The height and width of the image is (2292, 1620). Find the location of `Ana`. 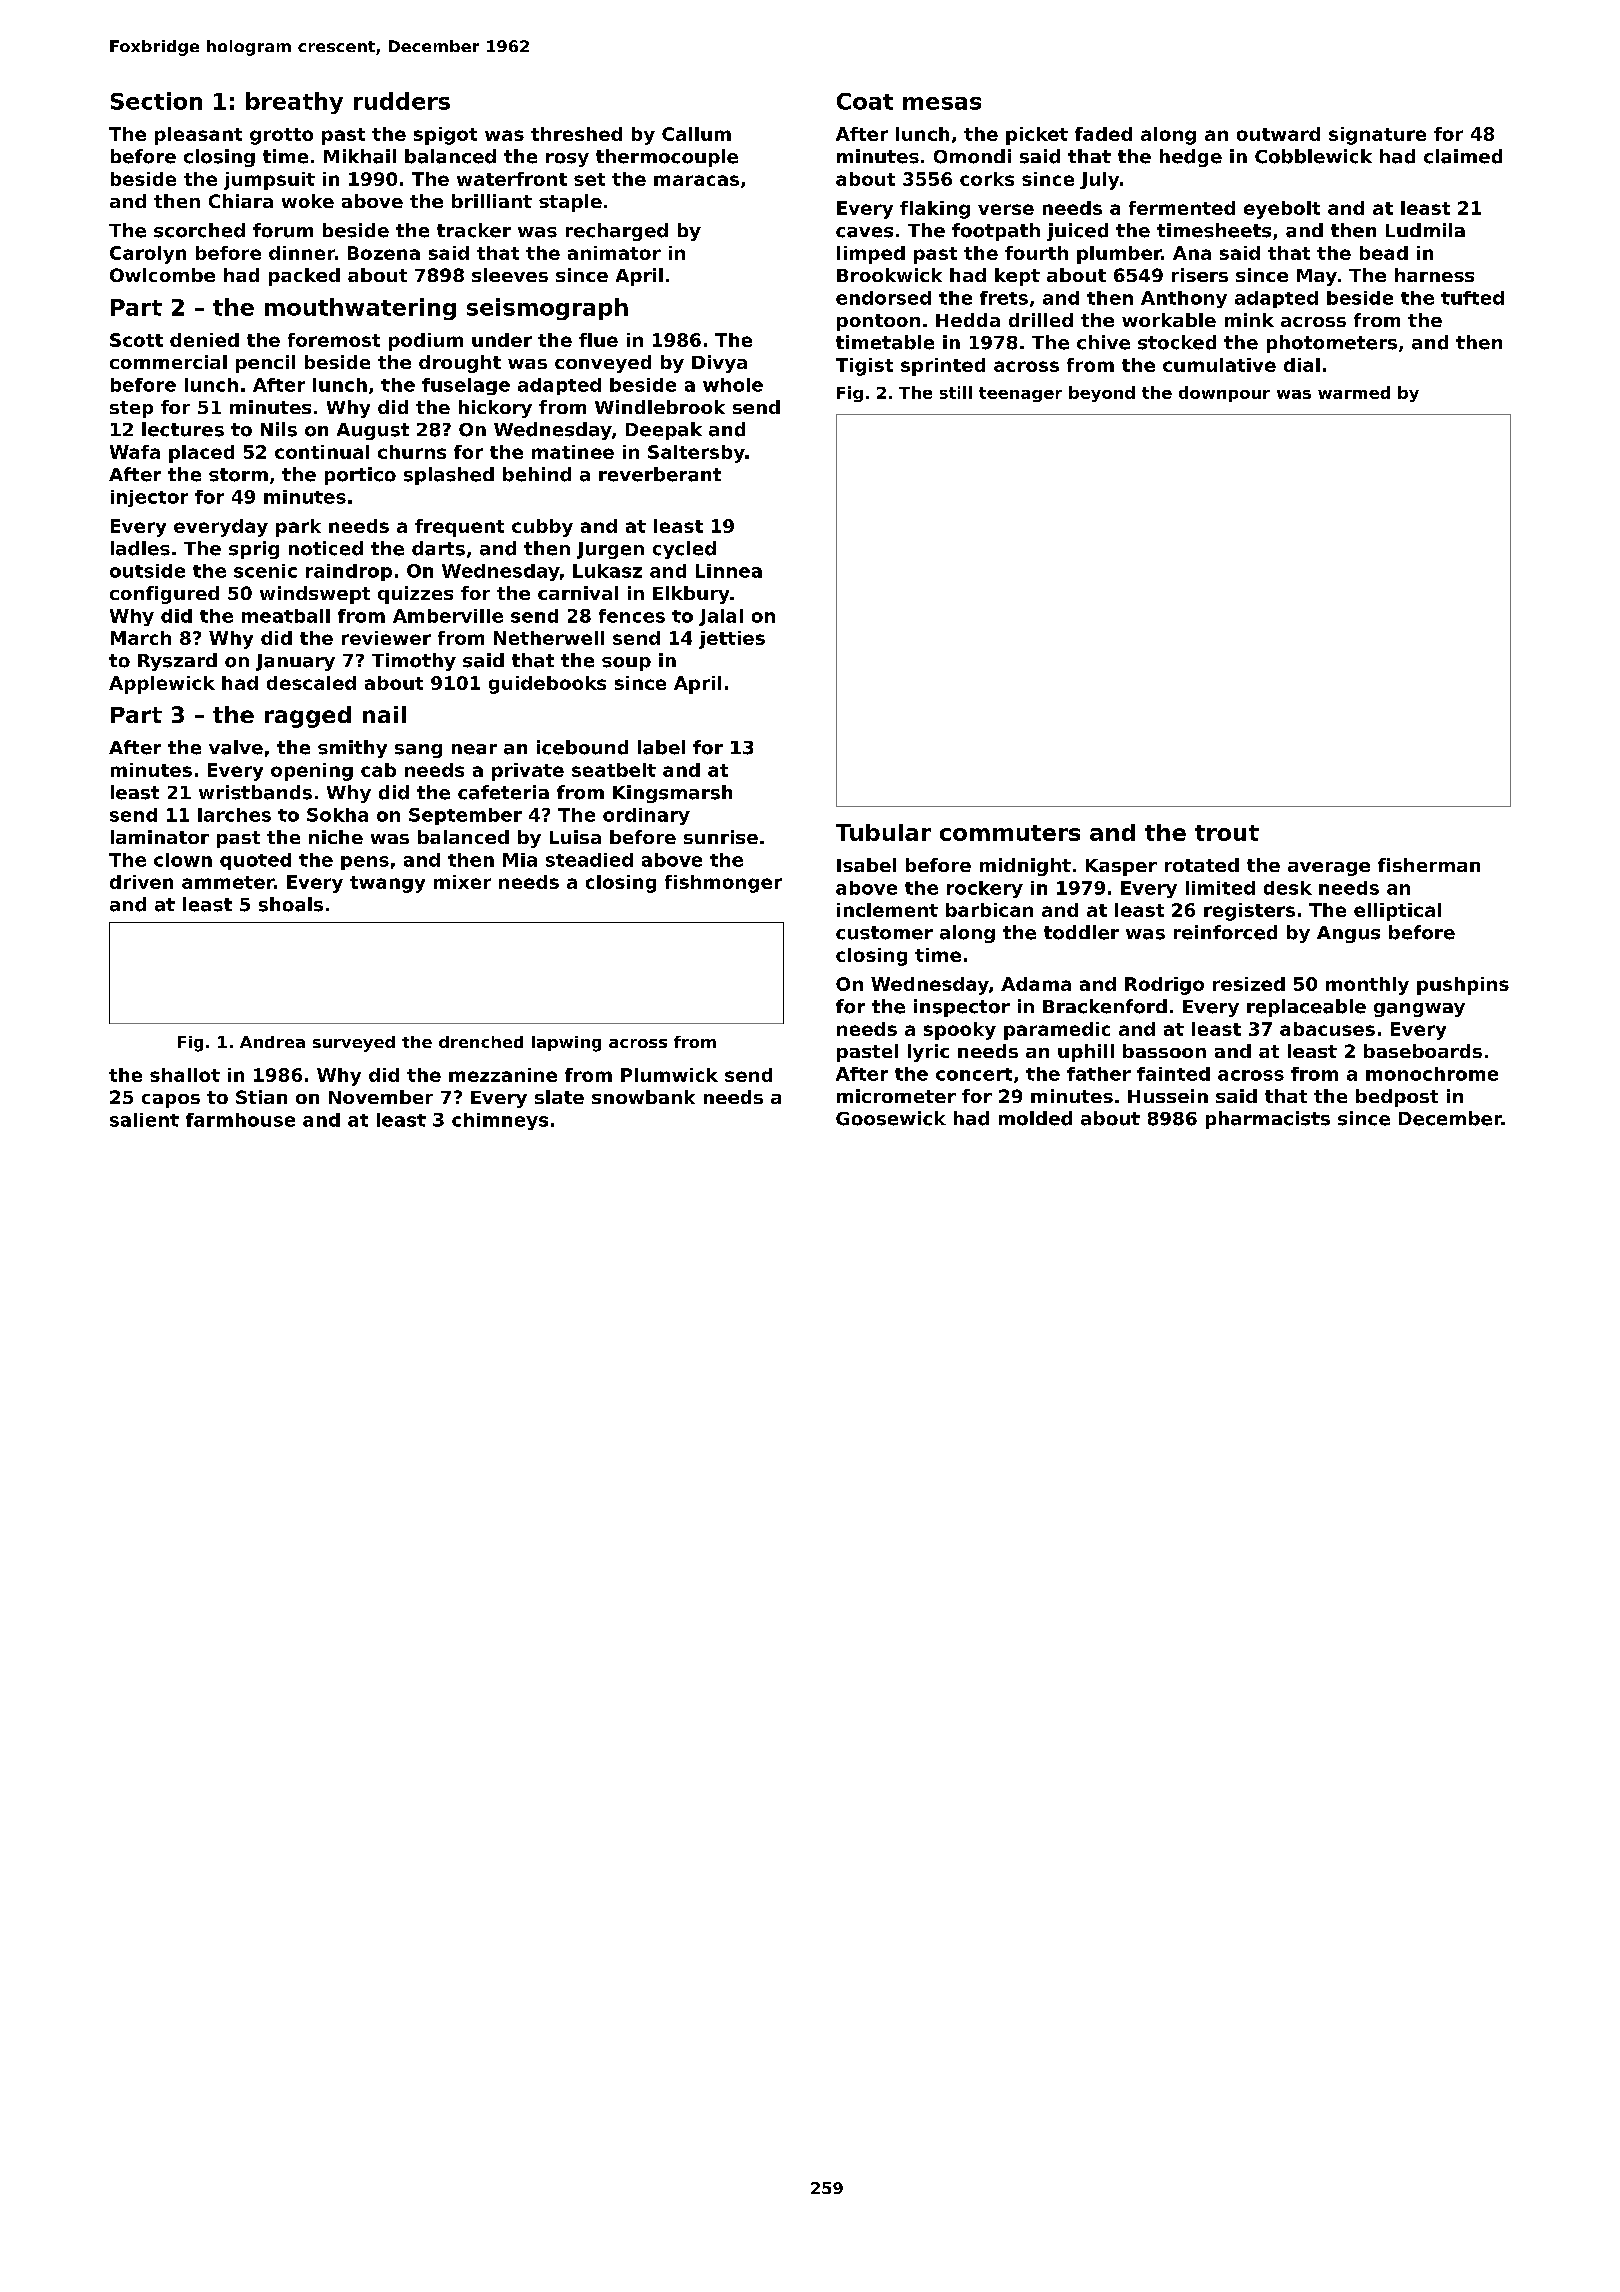

Ana is located at coordinates (1192, 253).
